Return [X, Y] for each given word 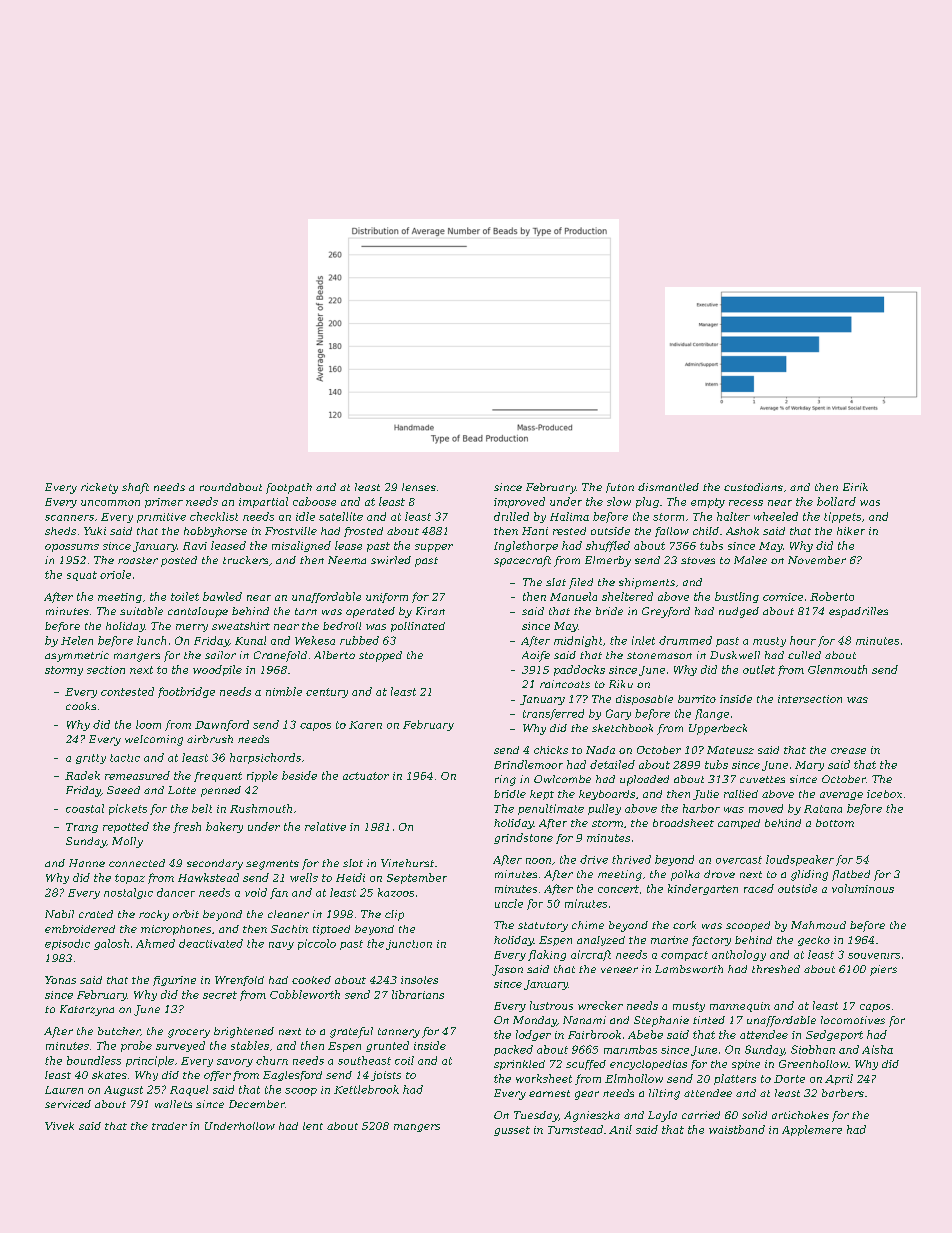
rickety [99, 488]
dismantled [668, 487]
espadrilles [858, 612]
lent [313, 1126]
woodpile [217, 670]
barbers [843, 1093]
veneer [619, 970]
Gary [618, 714]
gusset [512, 1131]
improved [519, 502]
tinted [709, 1020]
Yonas [60, 980]
